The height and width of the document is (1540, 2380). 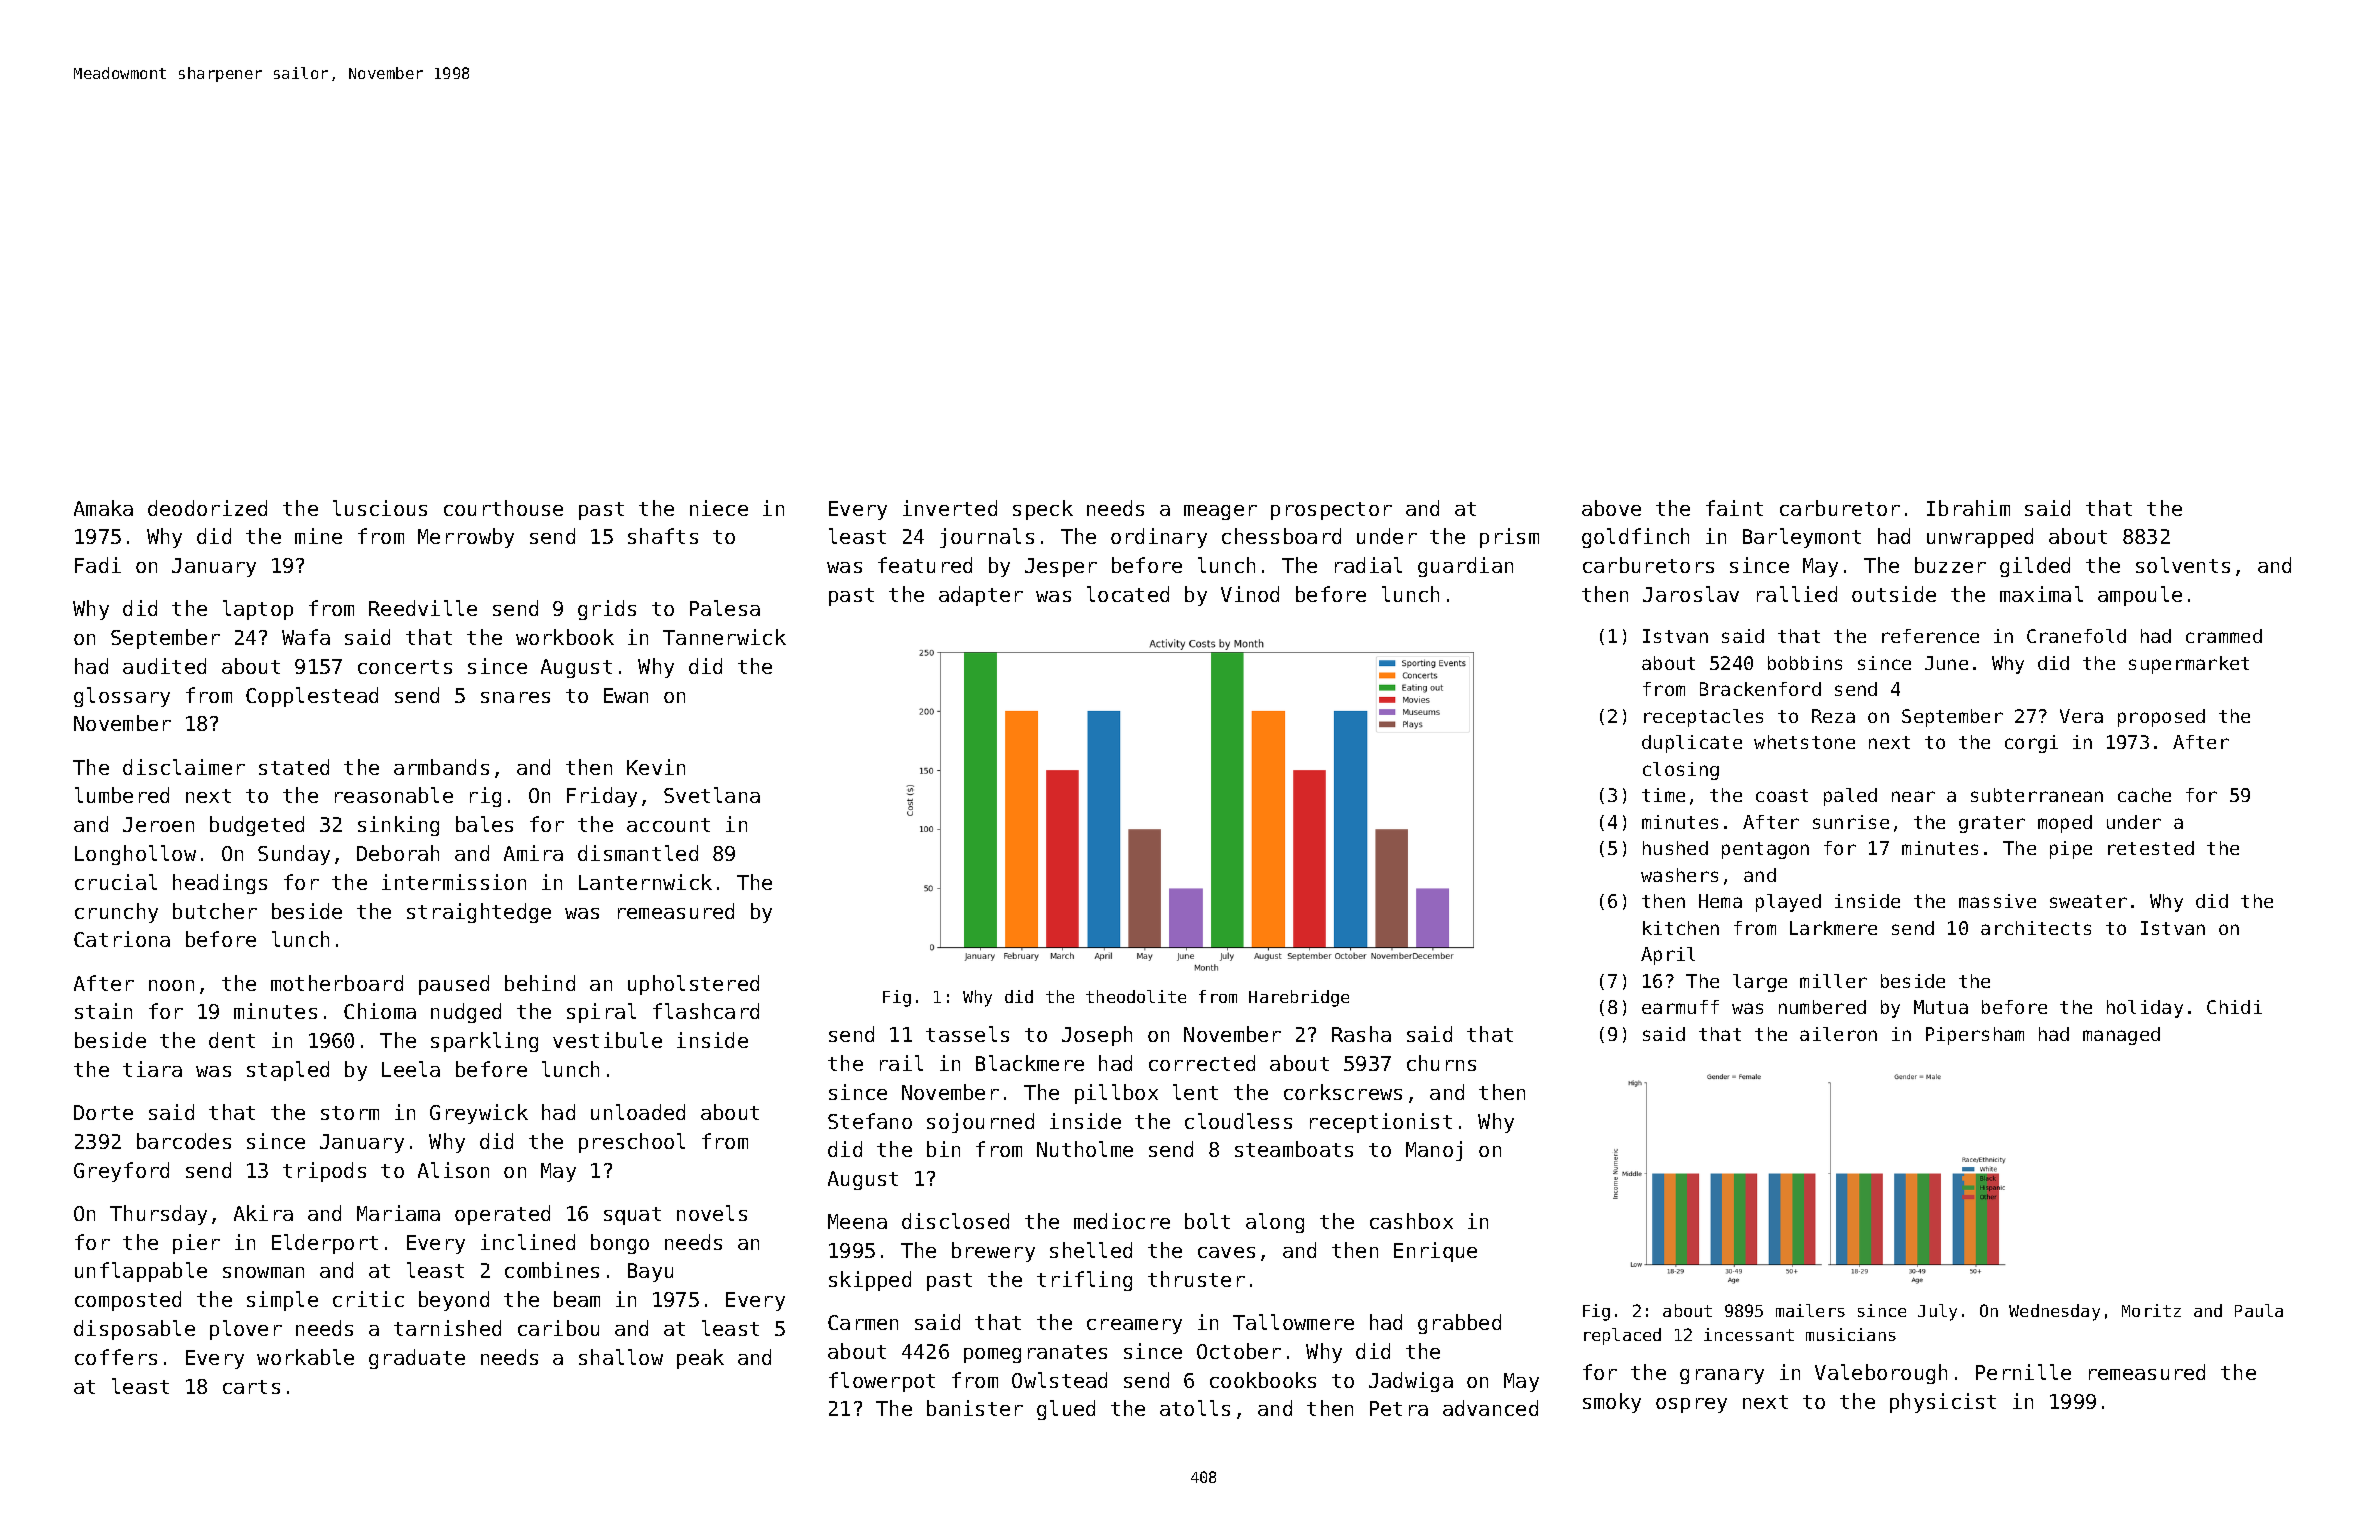 I want to click on beam, so click(x=577, y=1299).
